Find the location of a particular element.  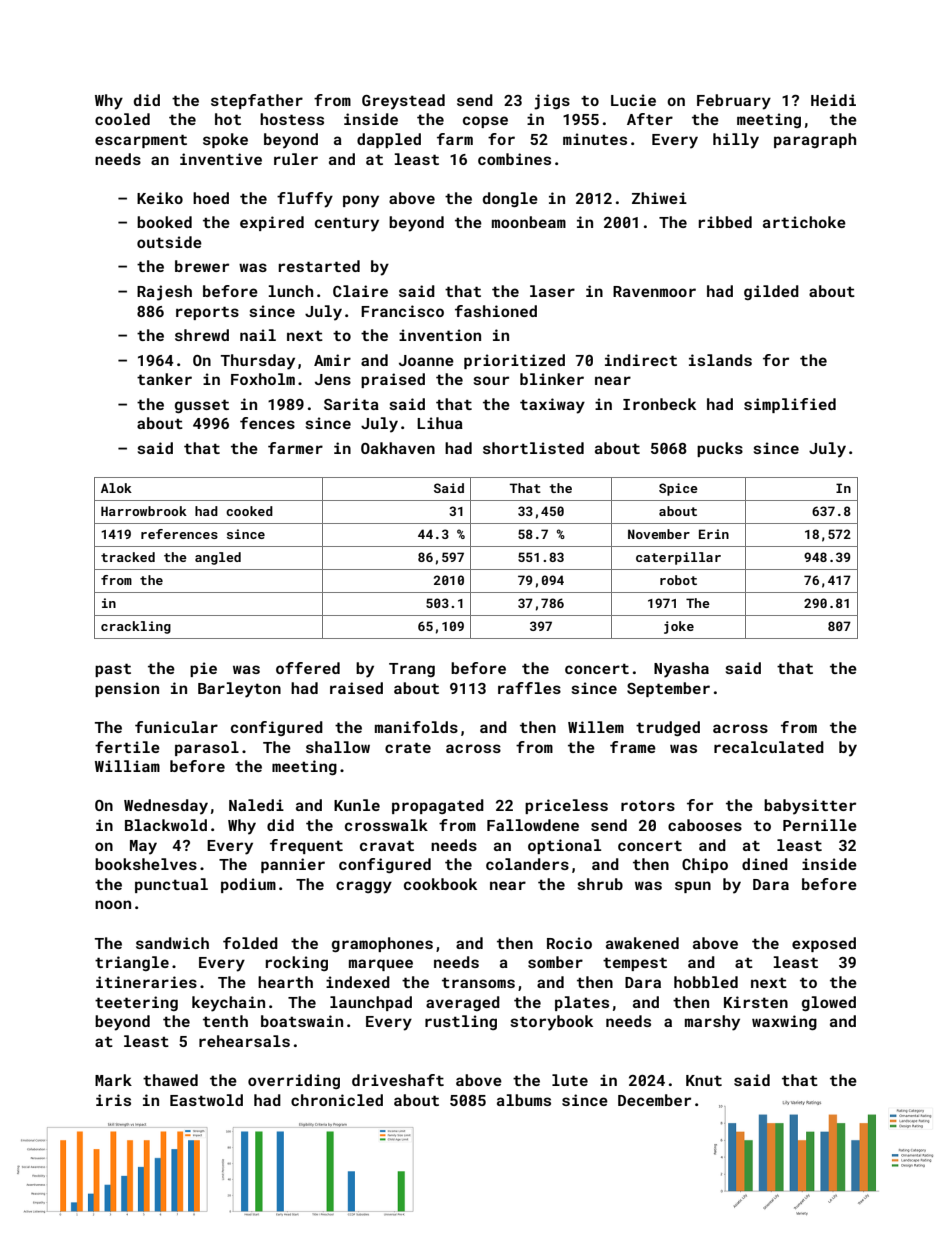

Trang is located at coordinates (412, 670).
